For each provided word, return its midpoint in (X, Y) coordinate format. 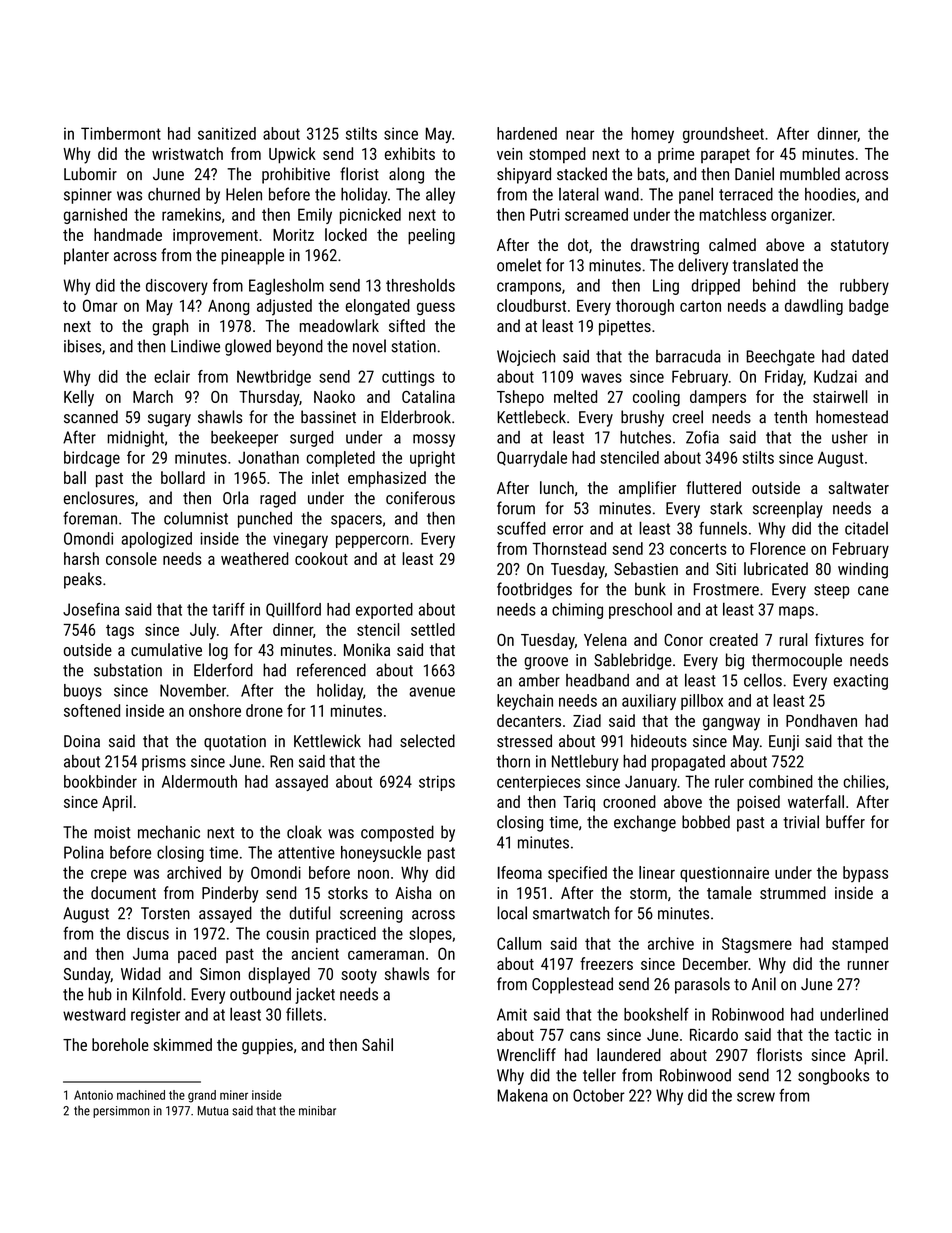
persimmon (121, 1112)
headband (597, 680)
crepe (109, 875)
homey (653, 135)
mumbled (810, 174)
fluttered (713, 487)
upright (432, 459)
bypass (865, 874)
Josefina (91, 609)
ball (75, 477)
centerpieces (538, 783)
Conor (683, 640)
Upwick (292, 155)
